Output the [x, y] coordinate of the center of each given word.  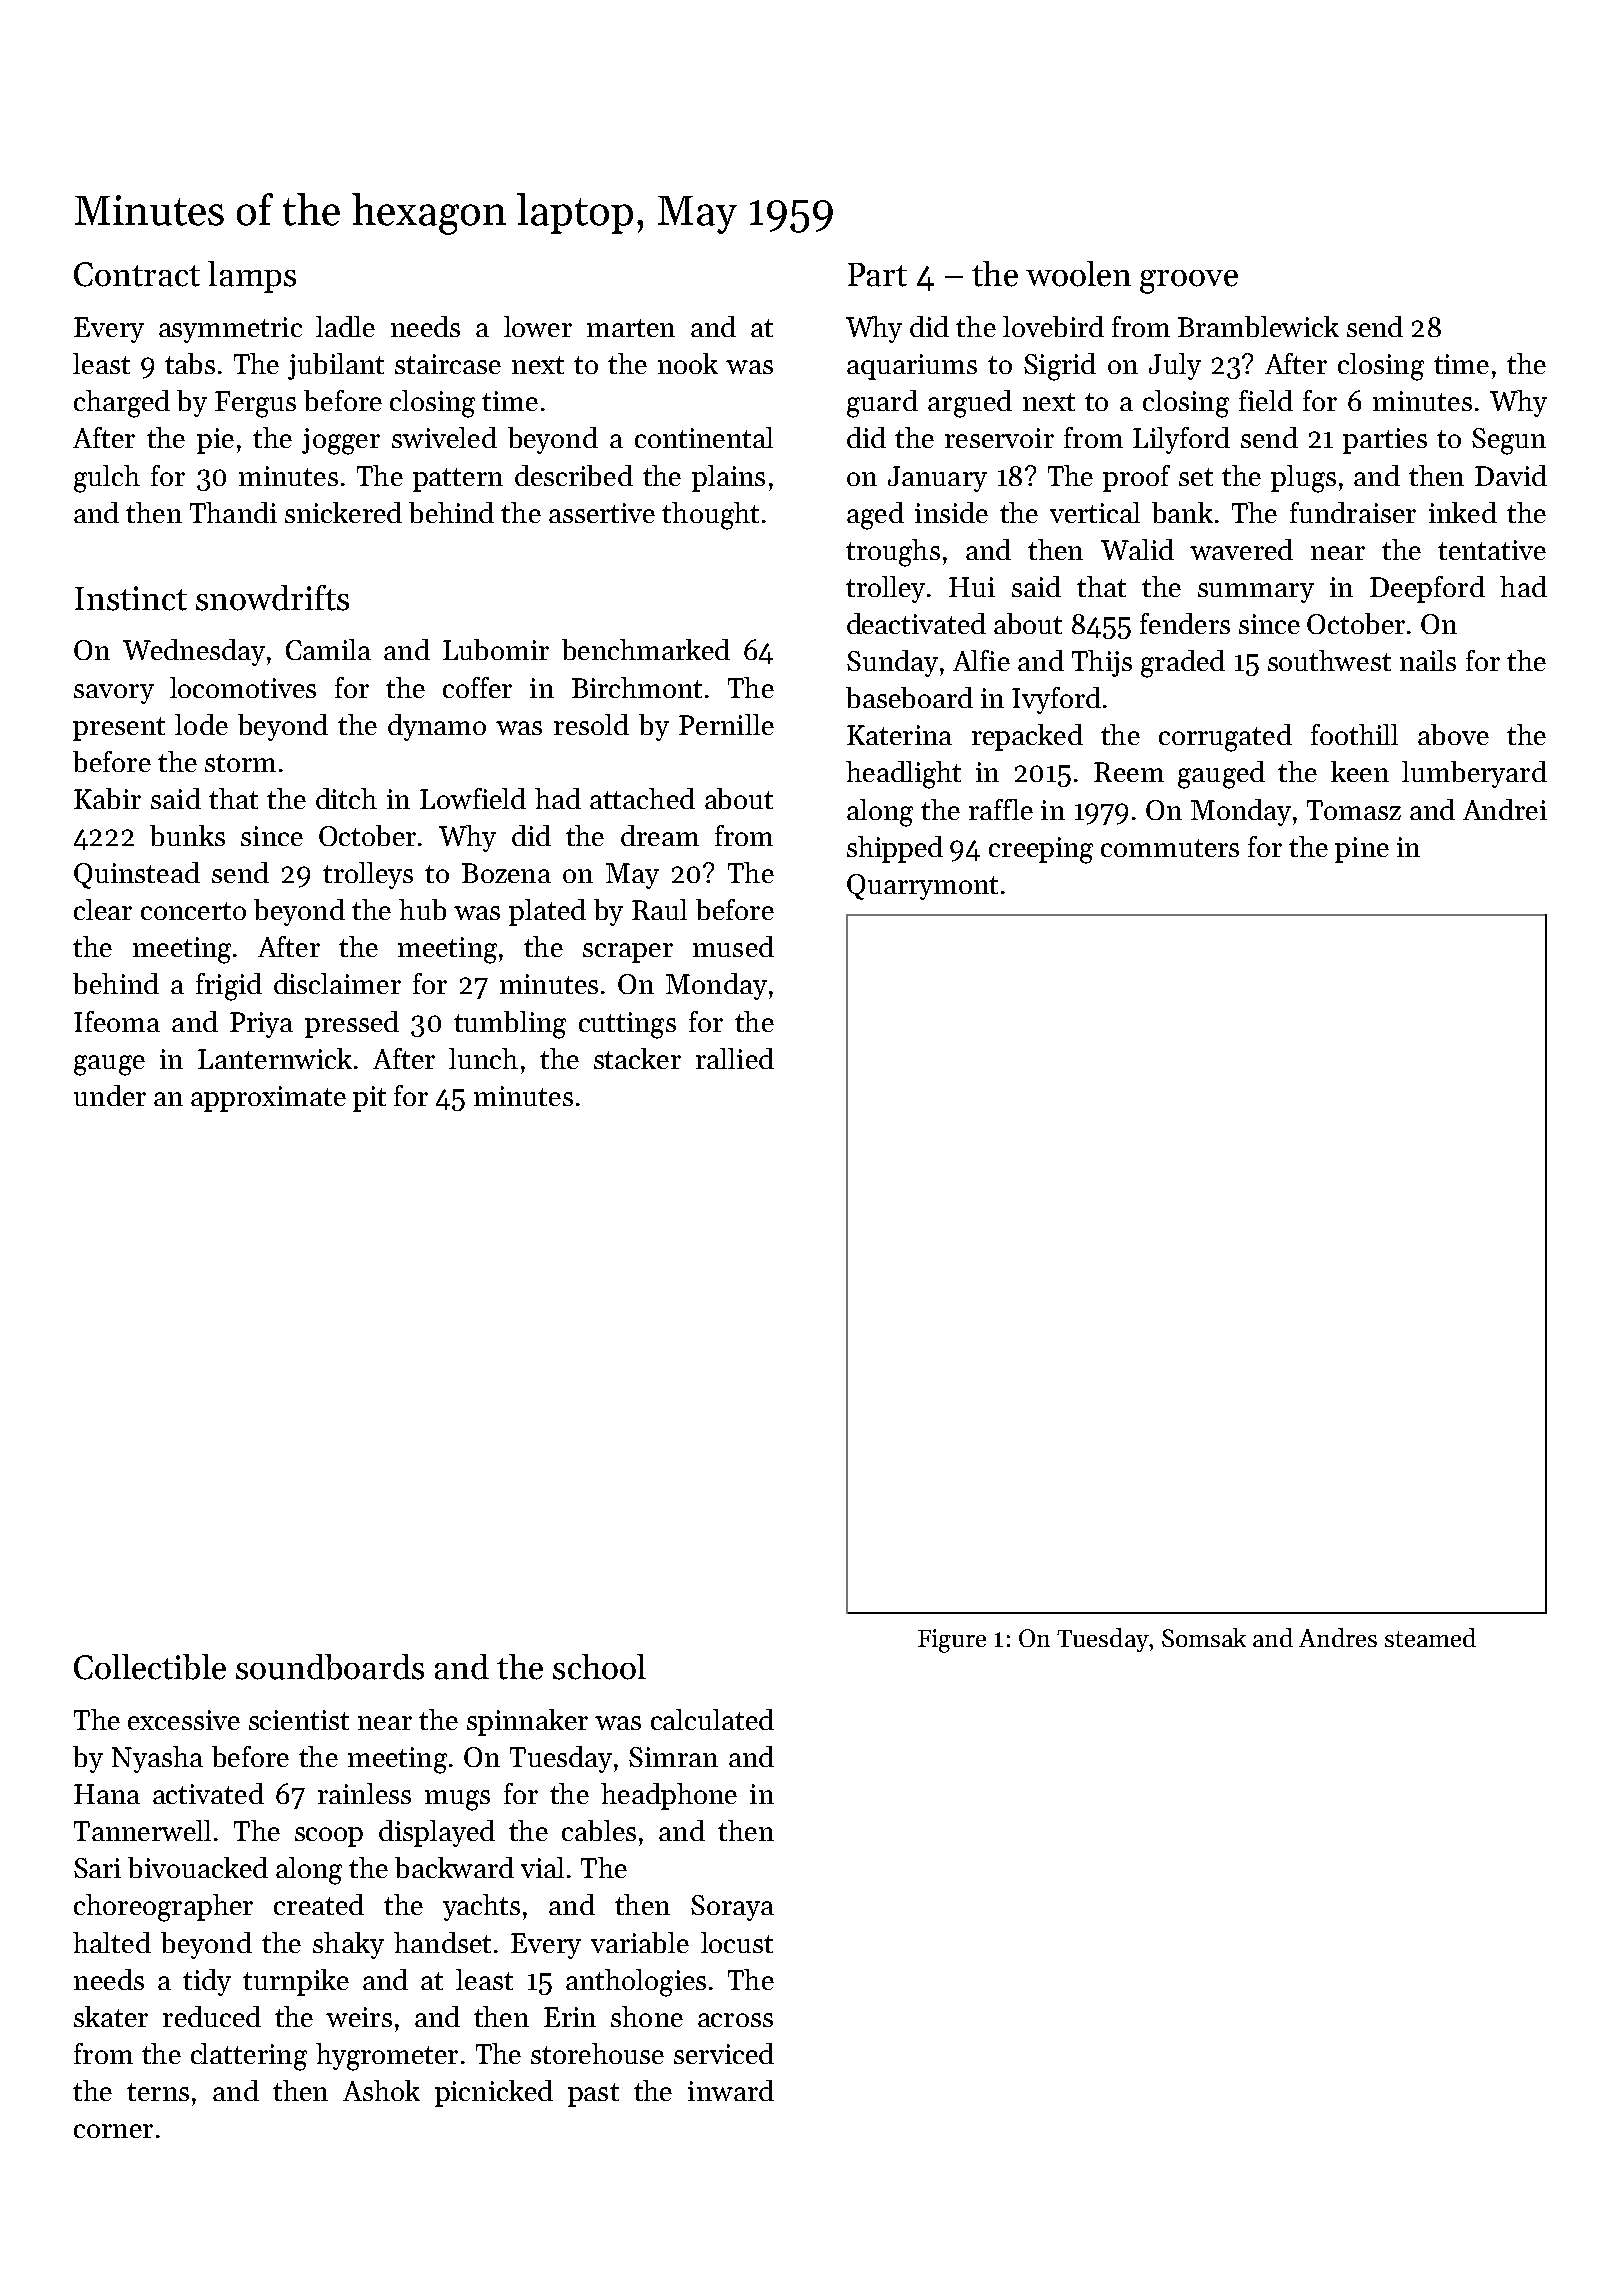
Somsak [1204, 1637]
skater [111, 2016]
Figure [952, 1641]
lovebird [1053, 326]
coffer [477, 687]
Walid [1137, 549]
